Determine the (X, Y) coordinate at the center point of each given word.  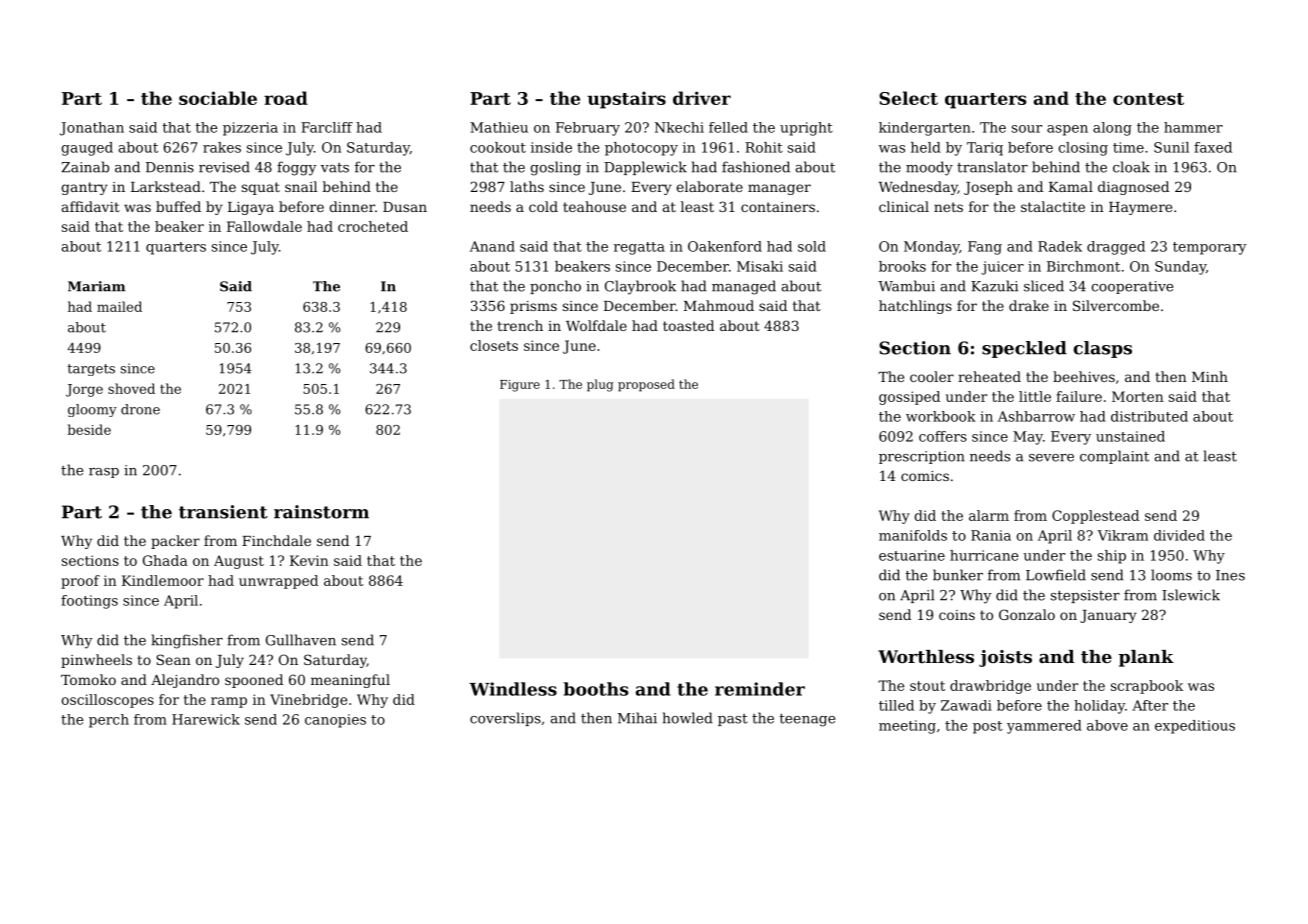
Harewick (206, 719)
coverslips (505, 719)
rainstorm (321, 512)
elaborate (709, 186)
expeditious (1195, 727)
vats (335, 168)
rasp (104, 473)
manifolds (913, 535)
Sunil (1171, 147)
